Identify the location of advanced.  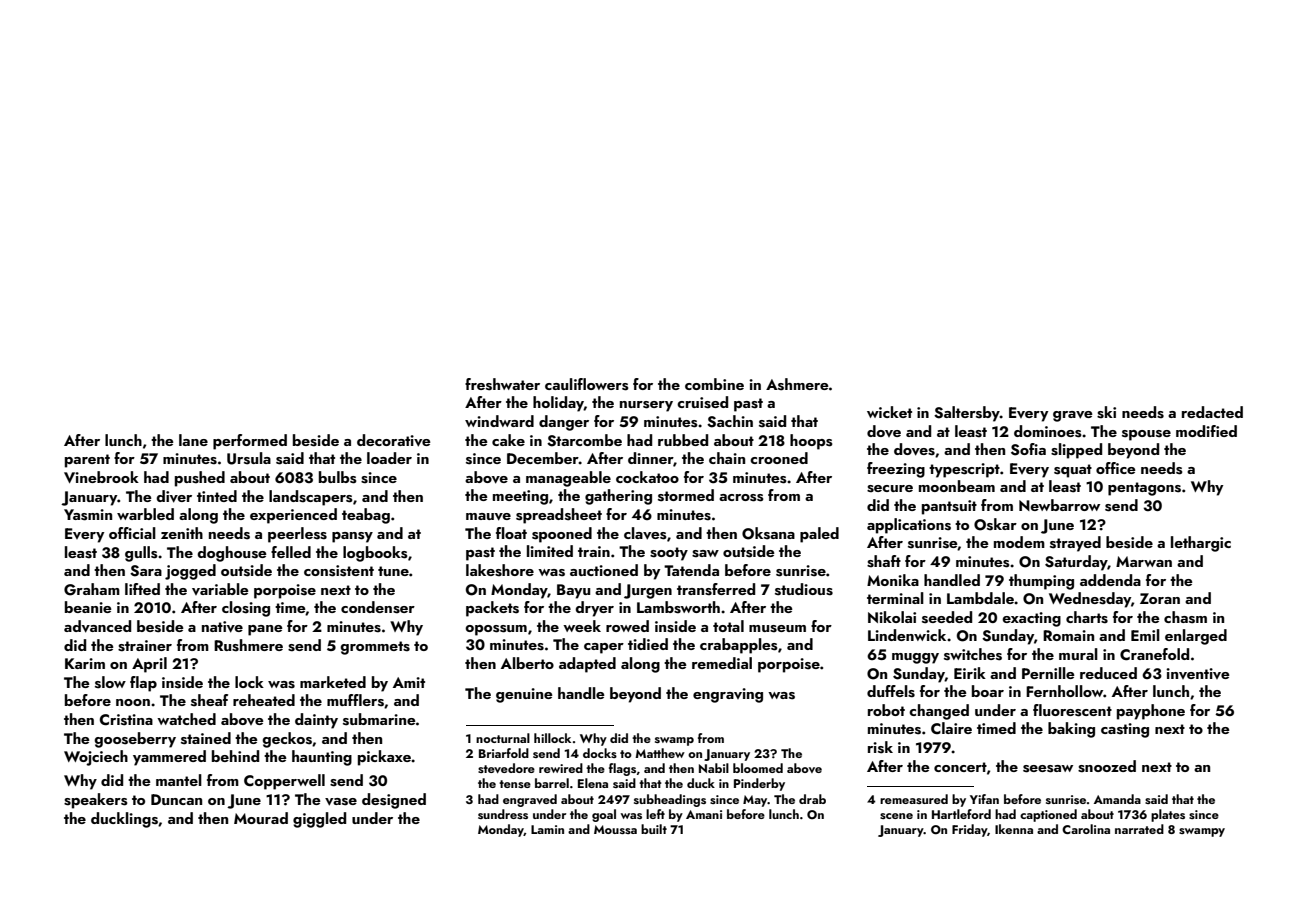
(97, 626).
